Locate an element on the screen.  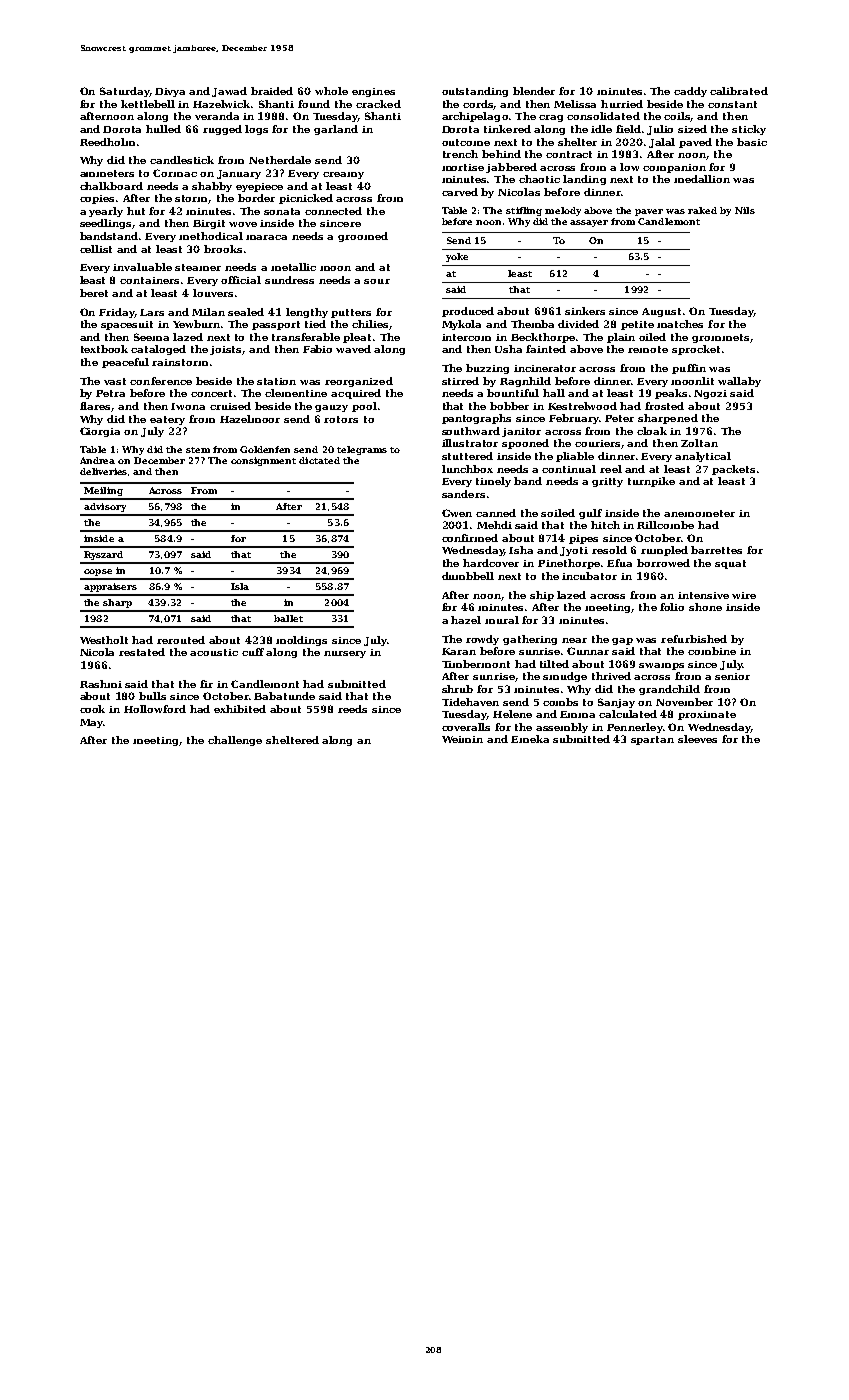
peaceful is located at coordinates (125, 363).
